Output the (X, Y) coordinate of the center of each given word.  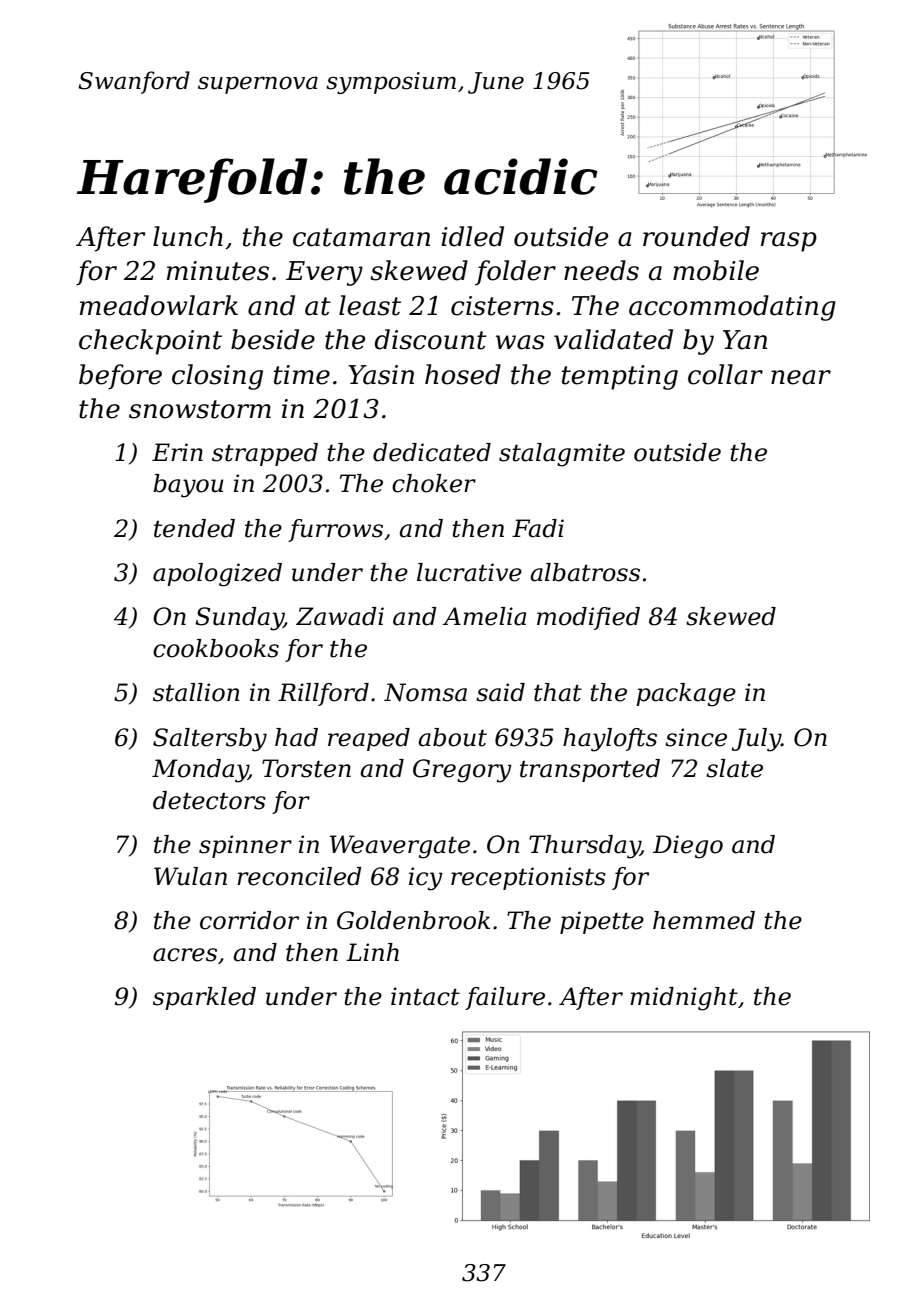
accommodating (732, 308)
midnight (684, 999)
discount (431, 339)
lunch (188, 236)
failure (505, 998)
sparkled (204, 998)
